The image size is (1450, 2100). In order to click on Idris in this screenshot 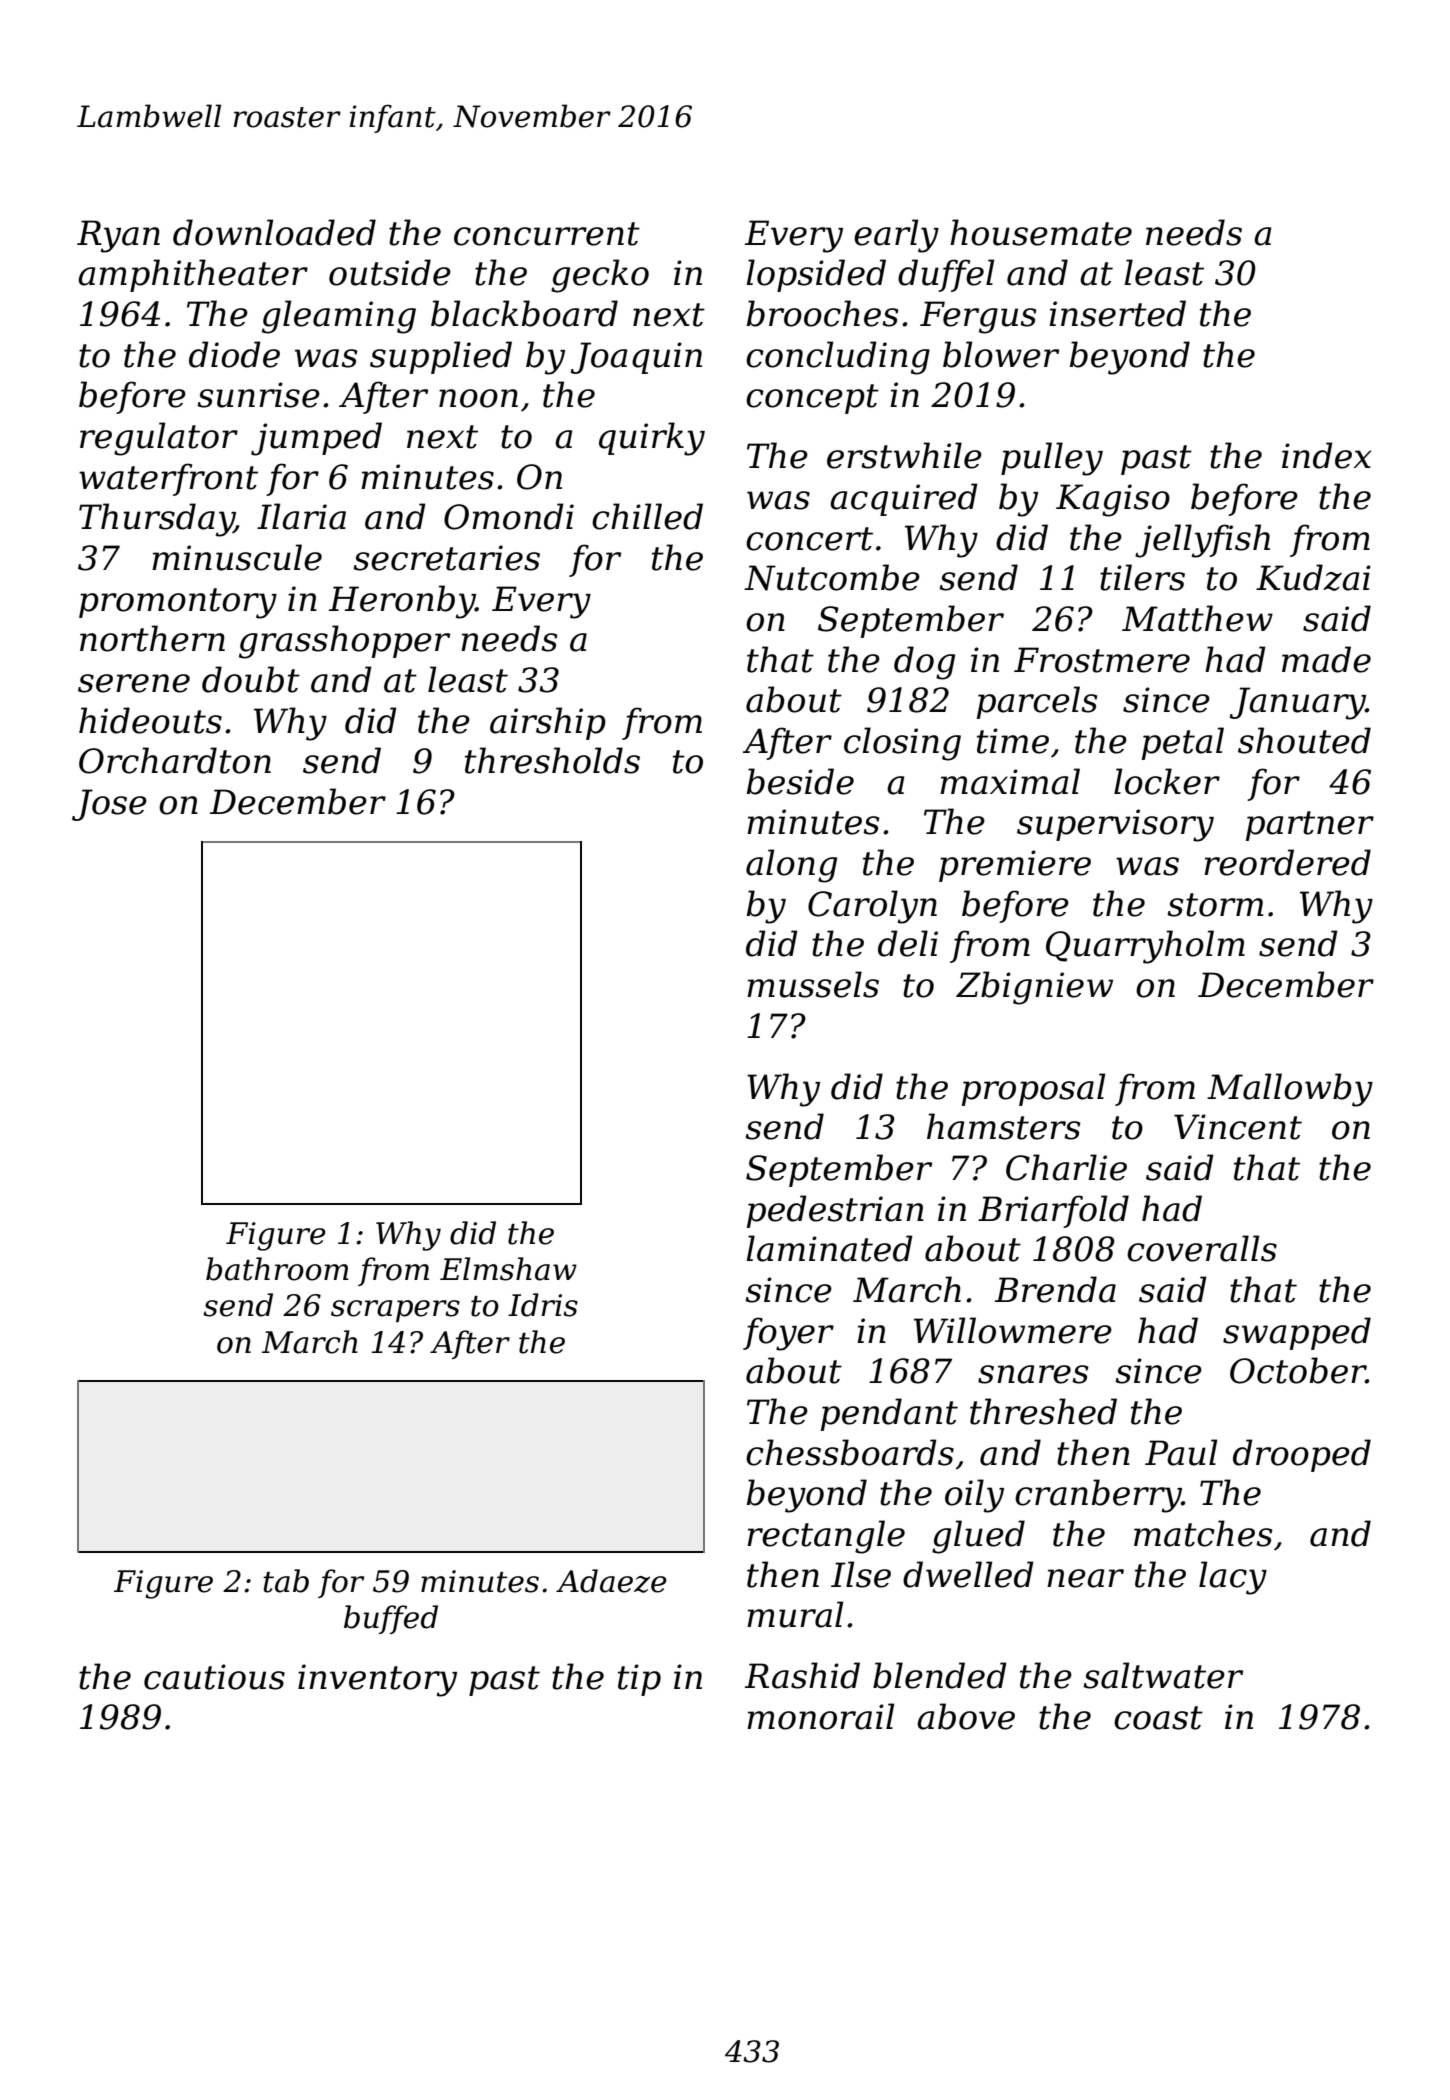, I will do `click(543, 1305)`.
